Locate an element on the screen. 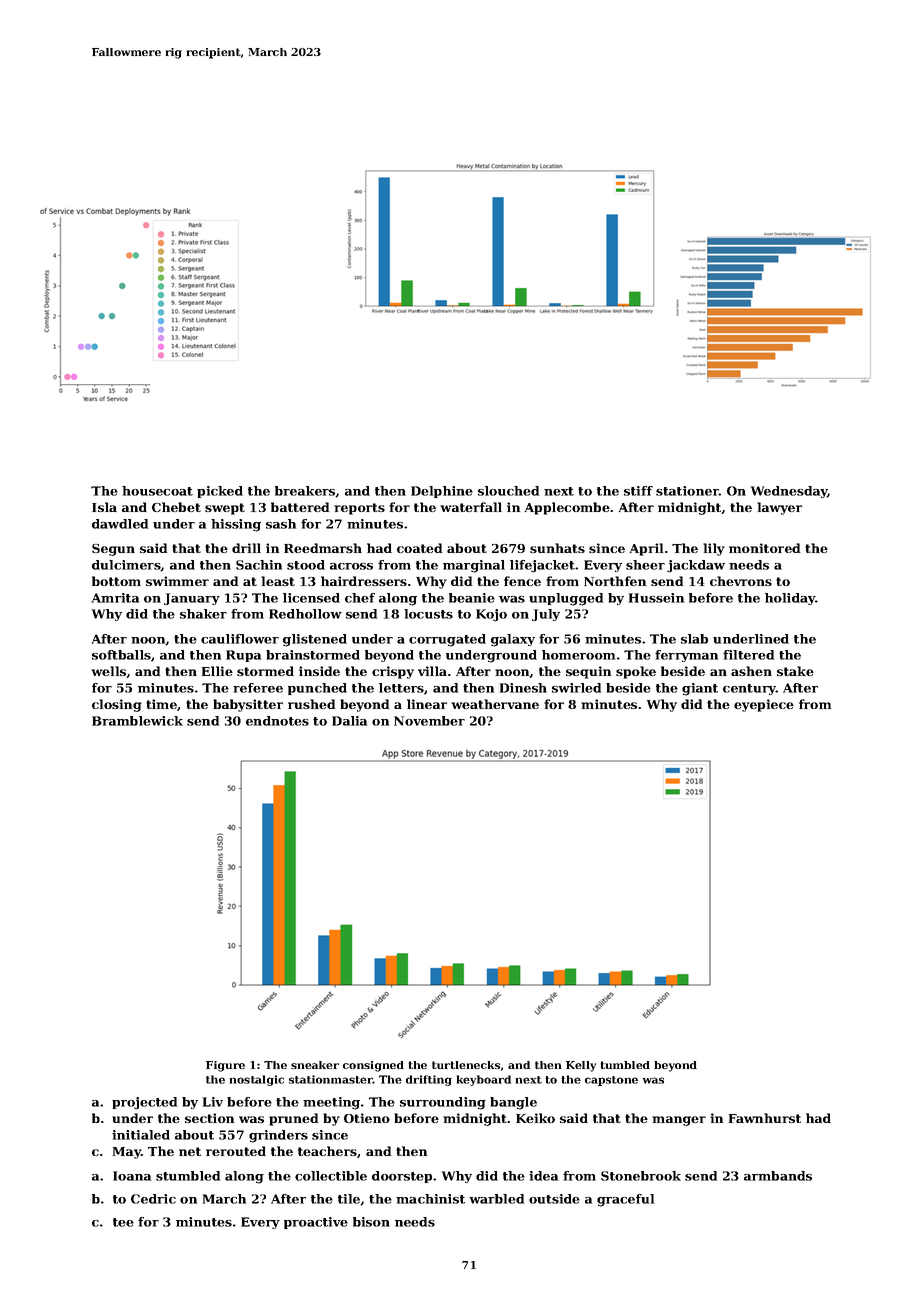  initialed is located at coordinates (141, 1135).
